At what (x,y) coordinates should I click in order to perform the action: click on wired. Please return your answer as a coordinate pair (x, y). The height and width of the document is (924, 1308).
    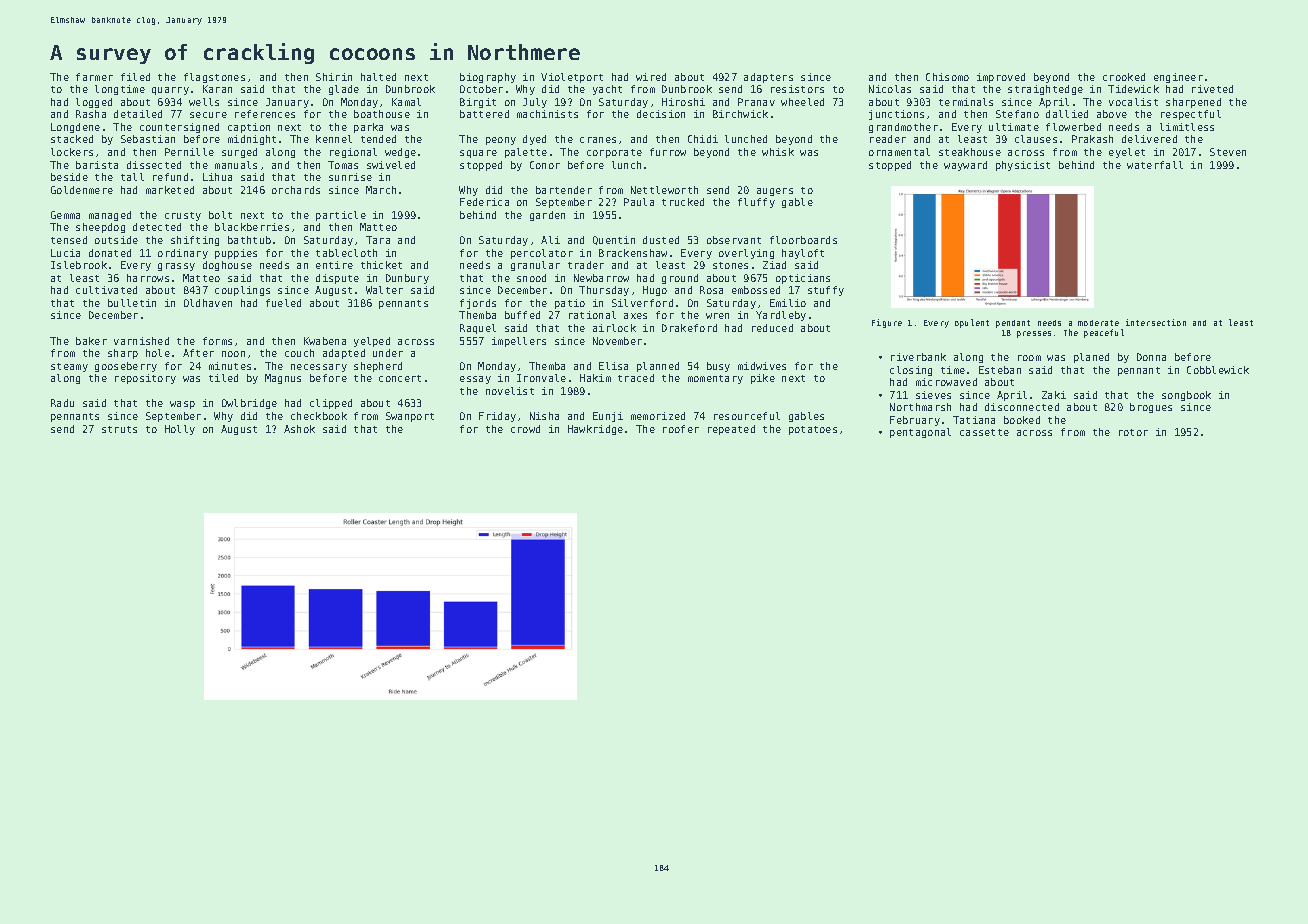
    Looking at the image, I should click on (651, 77).
